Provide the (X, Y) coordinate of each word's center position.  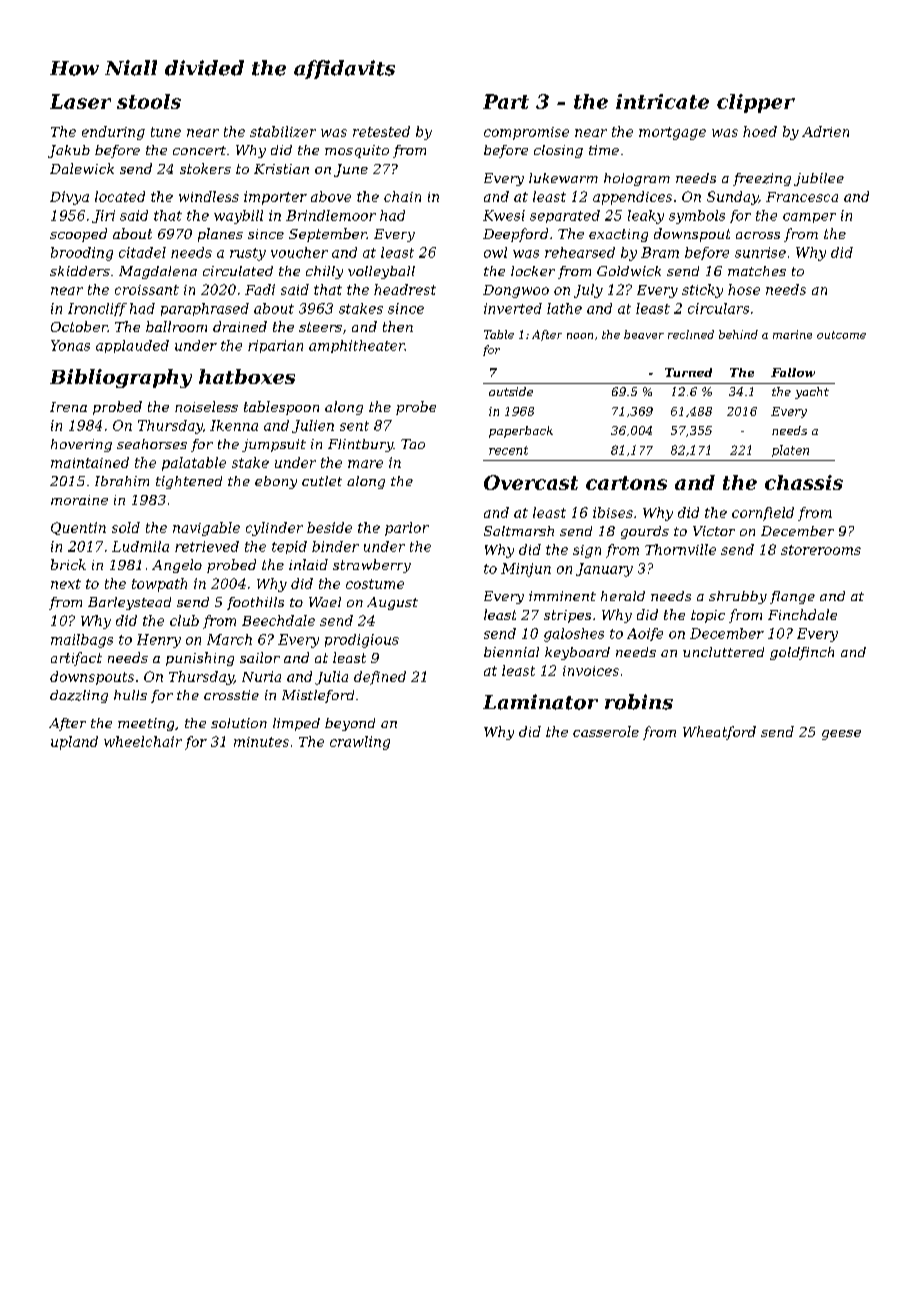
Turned (688, 372)
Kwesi (504, 215)
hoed (760, 131)
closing (558, 151)
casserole (606, 731)
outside (511, 391)
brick (68, 564)
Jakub (69, 151)
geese (841, 735)
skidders (80, 271)
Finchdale (802, 614)
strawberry (372, 566)
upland (74, 743)
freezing (762, 179)
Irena (68, 407)
